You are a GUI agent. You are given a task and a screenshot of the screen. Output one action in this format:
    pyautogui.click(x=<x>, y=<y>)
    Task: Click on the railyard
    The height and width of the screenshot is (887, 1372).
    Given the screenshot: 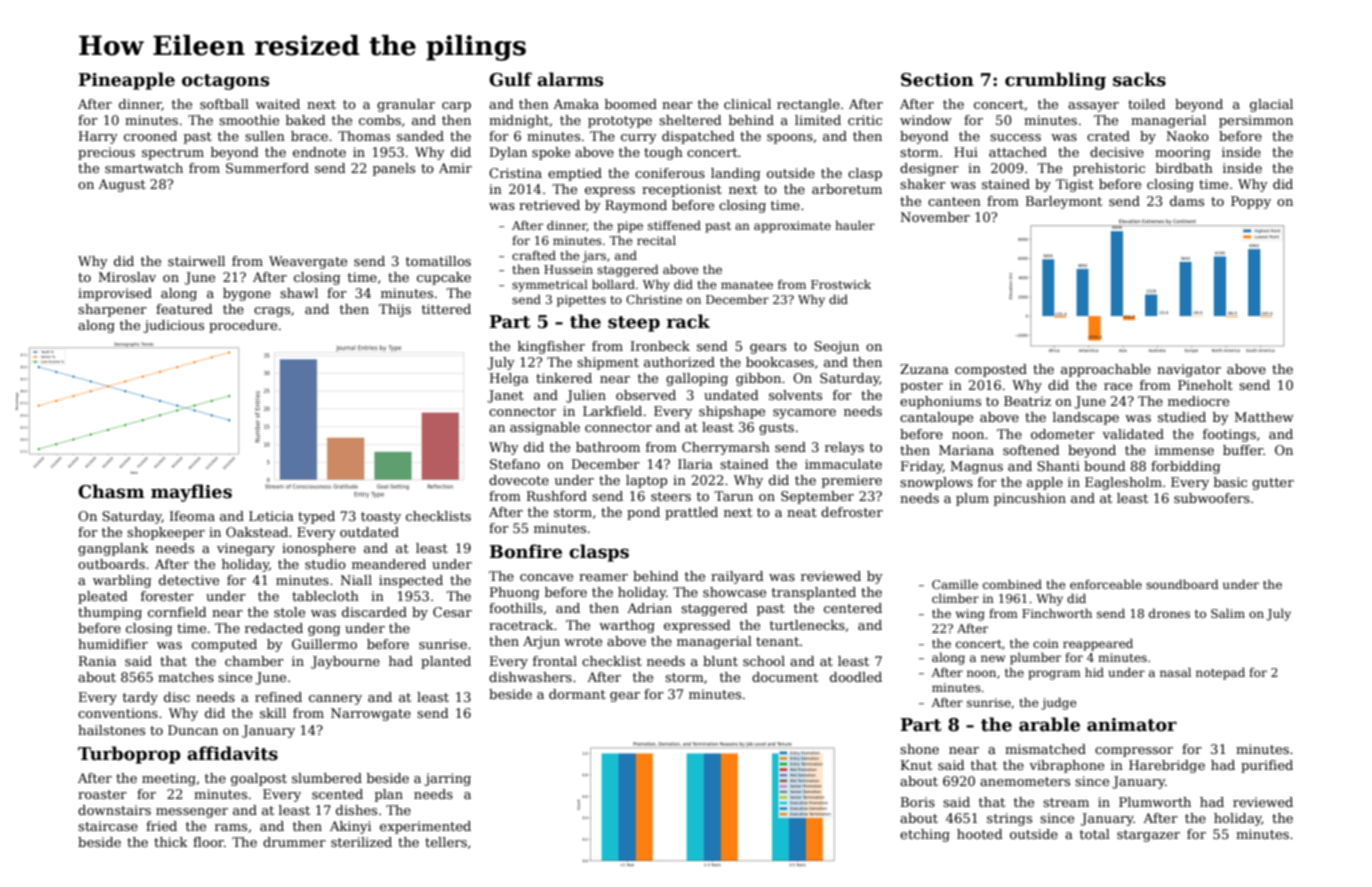 What is the action you would take?
    pyautogui.click(x=737, y=577)
